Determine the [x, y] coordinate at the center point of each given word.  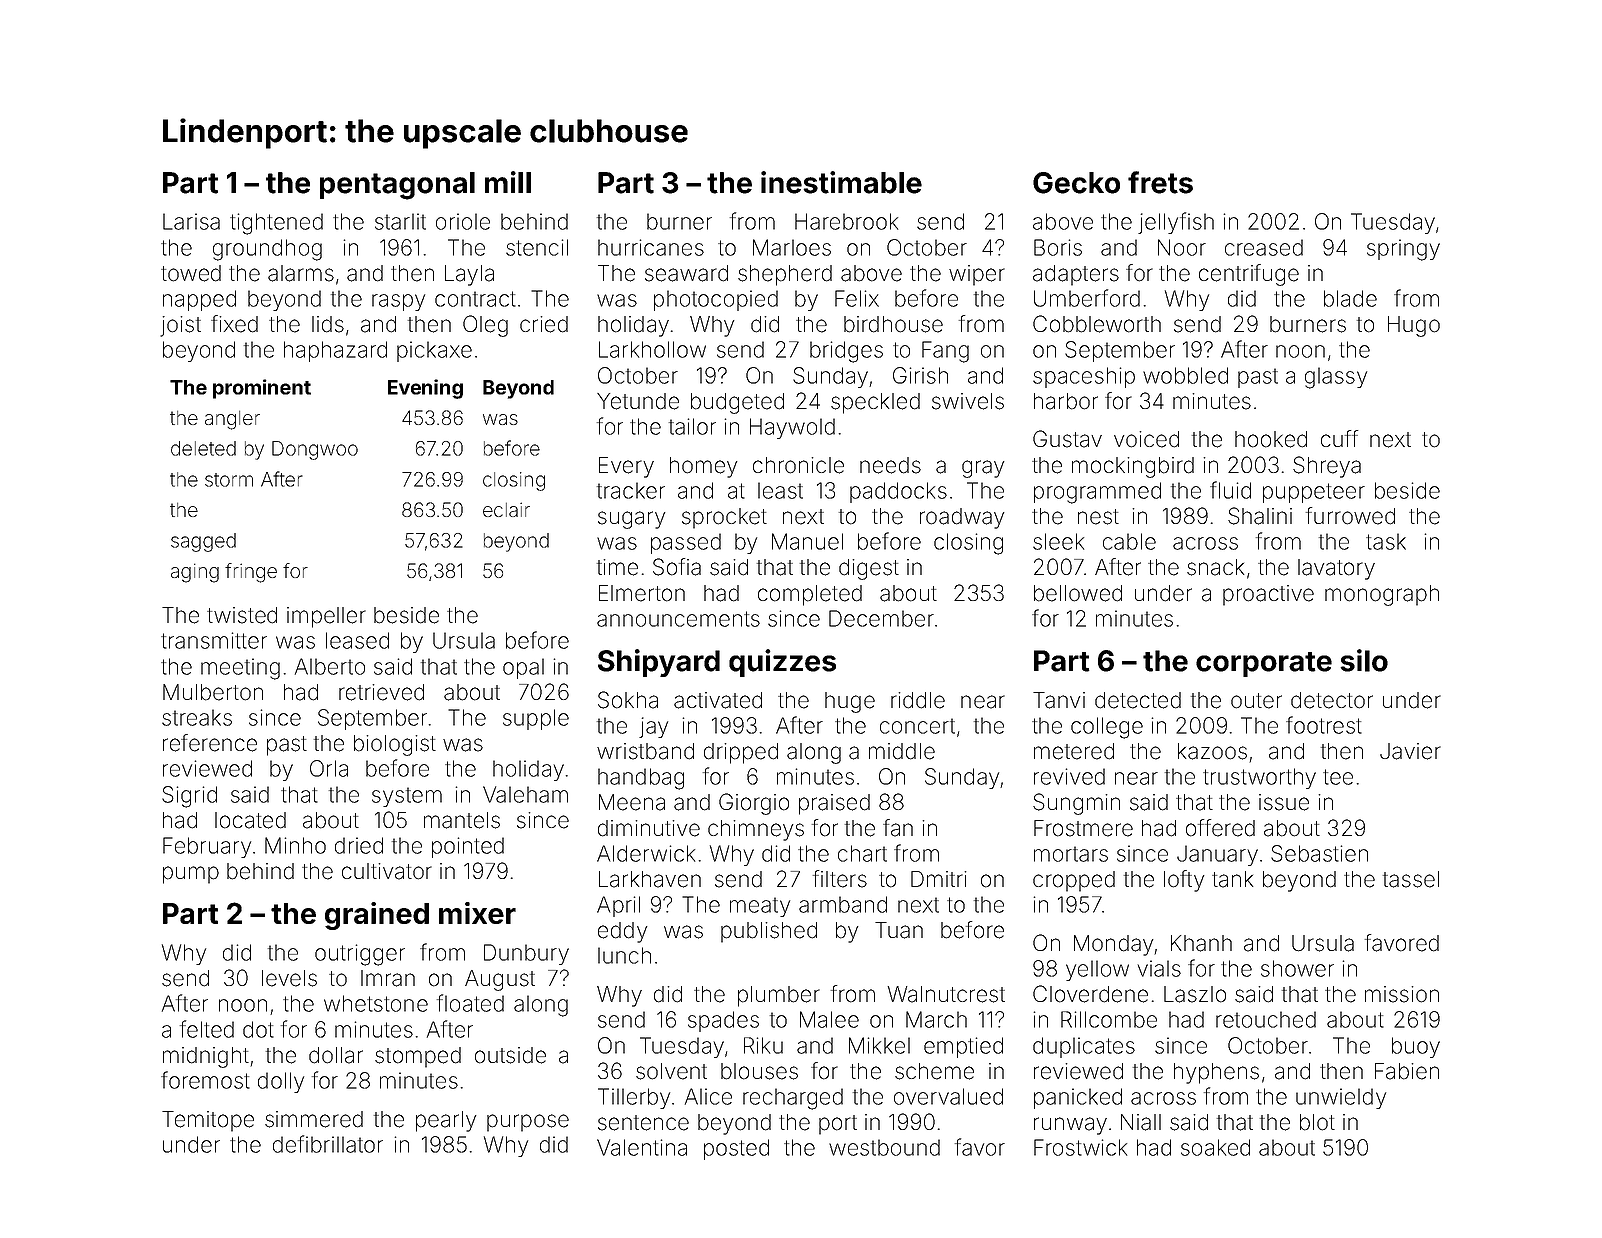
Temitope [208, 1121]
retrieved [381, 692]
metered [1074, 751]
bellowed [1078, 593]
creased [1264, 247]
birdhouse [893, 324]
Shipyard [659, 663]
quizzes [782, 663]
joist [180, 326]
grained [377, 916]
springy [1403, 250]
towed [191, 273]
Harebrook [846, 221]
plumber [779, 996]
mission [1402, 994]
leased [357, 640]
